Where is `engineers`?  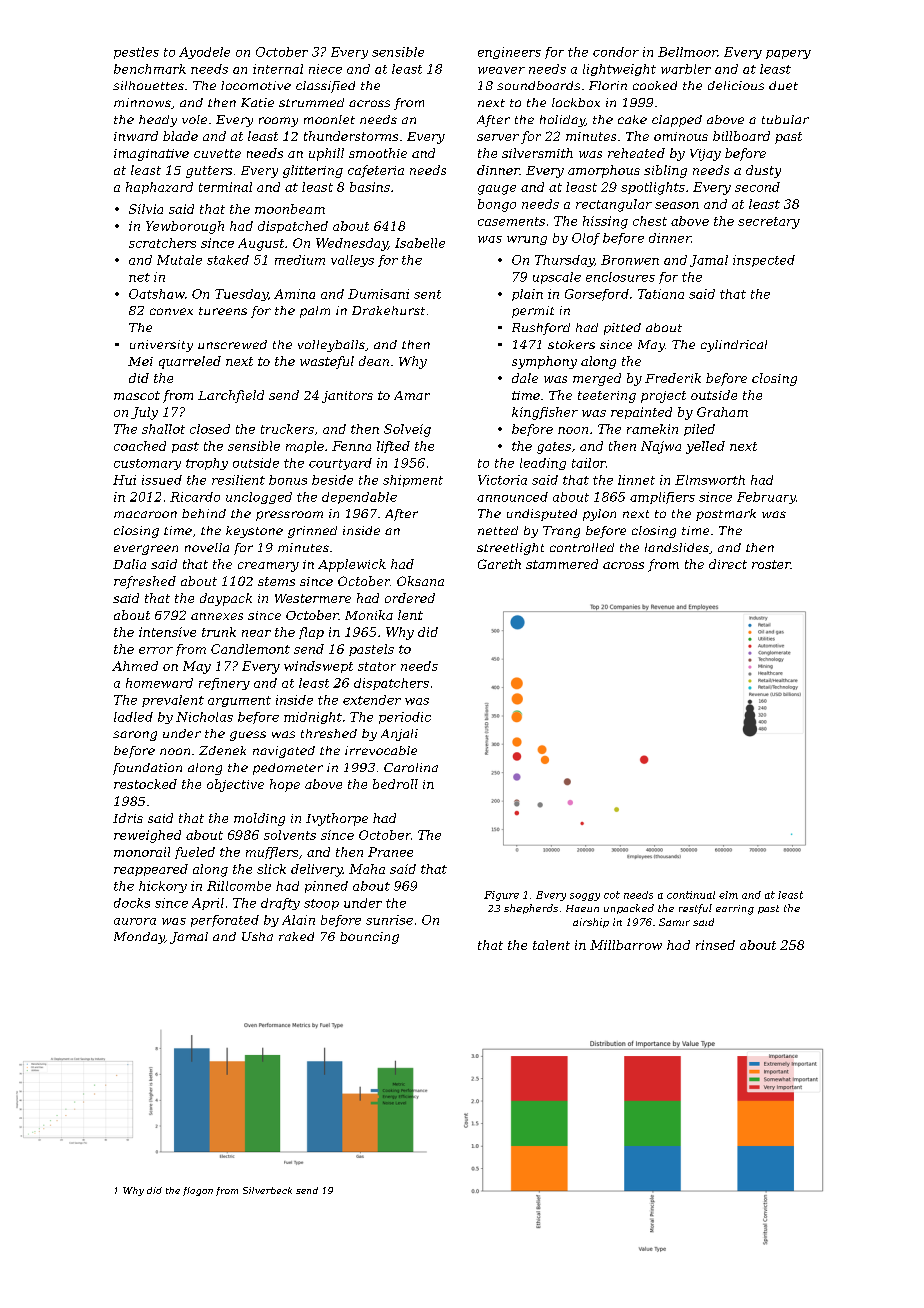 engineers is located at coordinates (509, 53).
